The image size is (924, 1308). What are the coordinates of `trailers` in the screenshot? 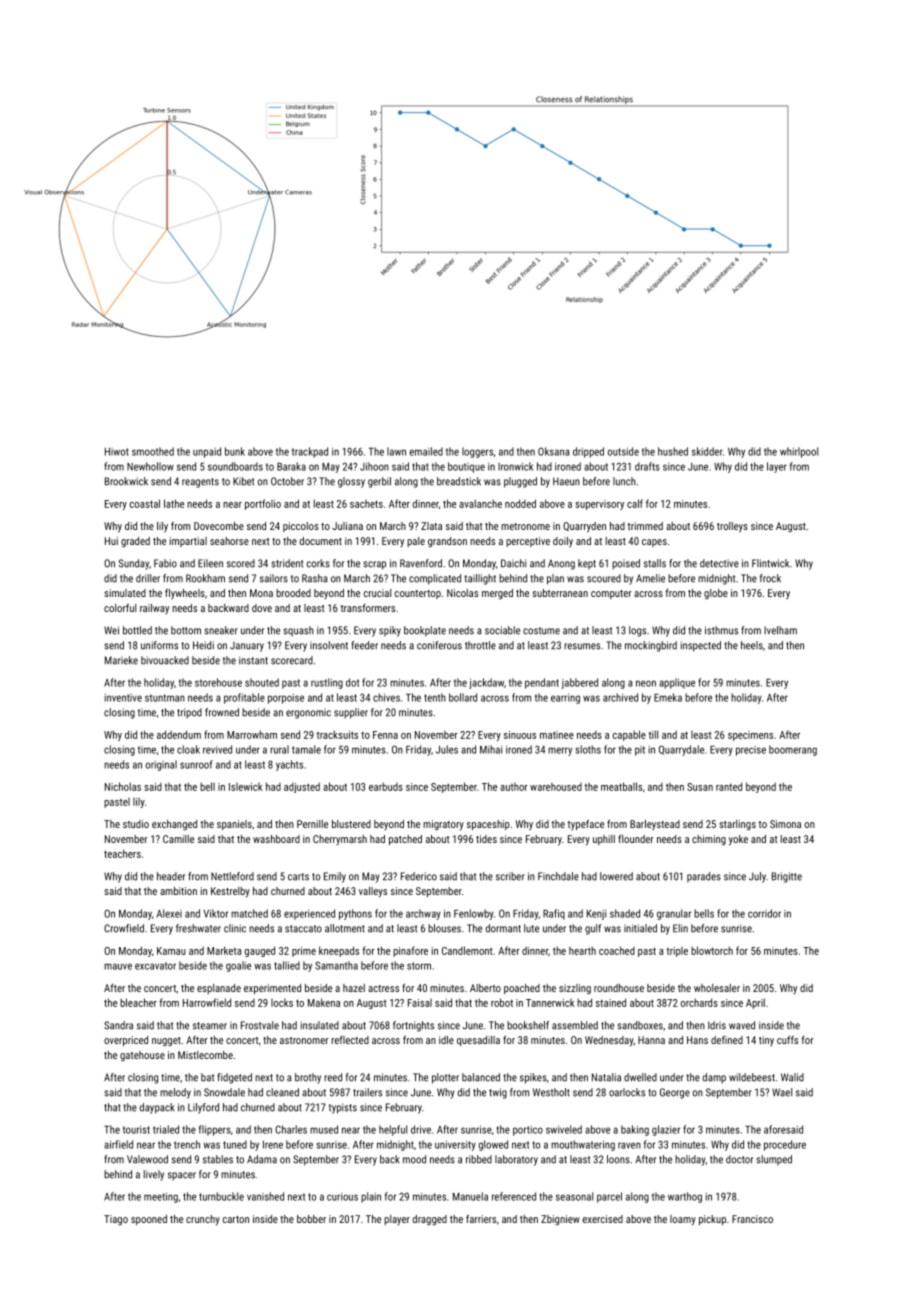 It's located at (367, 1092).
